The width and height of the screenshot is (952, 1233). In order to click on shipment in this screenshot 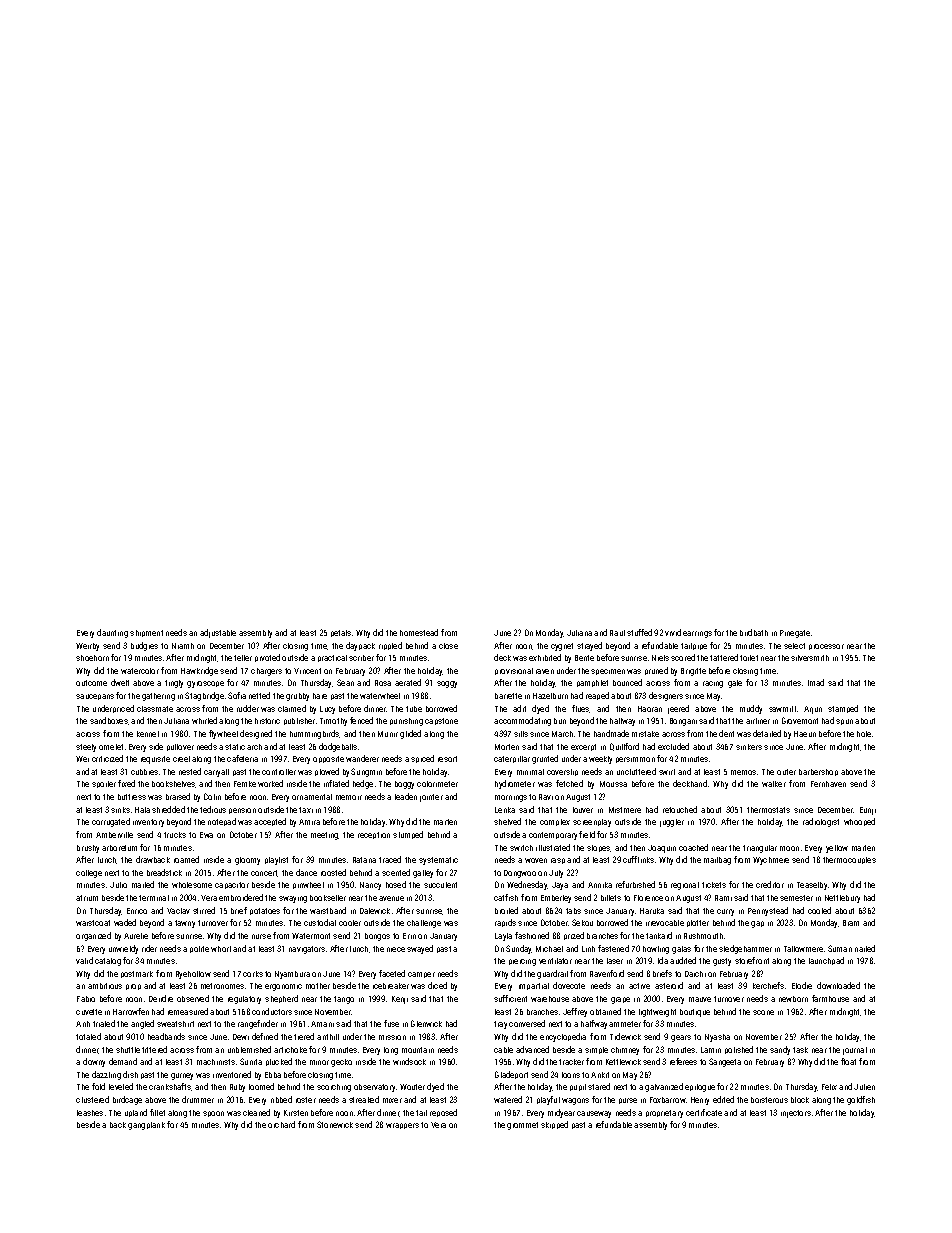, I will do `click(146, 633)`.
